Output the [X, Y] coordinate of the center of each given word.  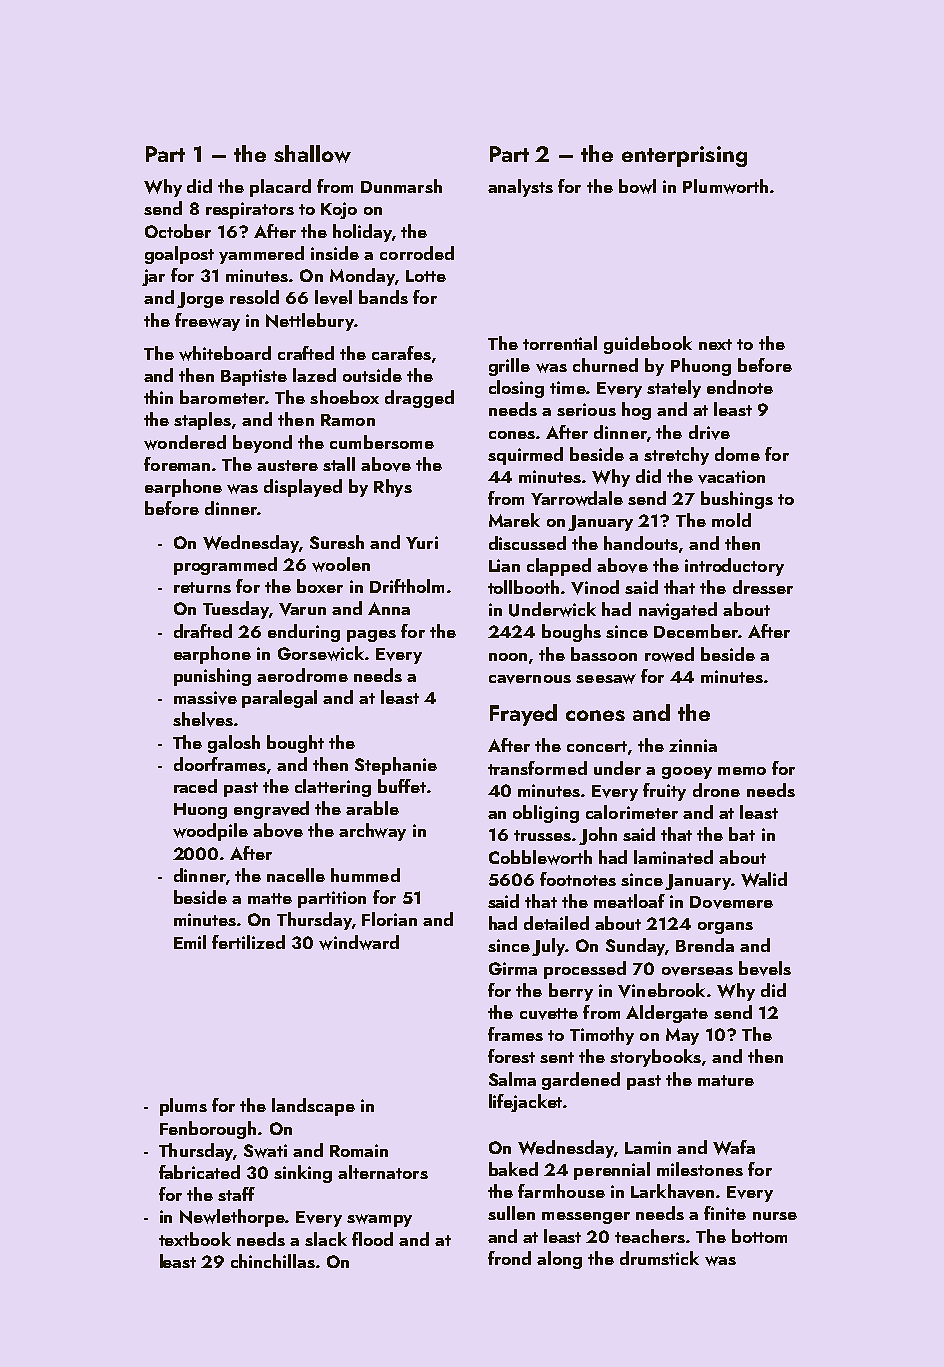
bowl [637, 186]
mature [726, 1080]
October [178, 231]
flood [372, 1239]
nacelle [296, 875]
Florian [389, 919]
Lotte [426, 276]
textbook [195, 1239]
